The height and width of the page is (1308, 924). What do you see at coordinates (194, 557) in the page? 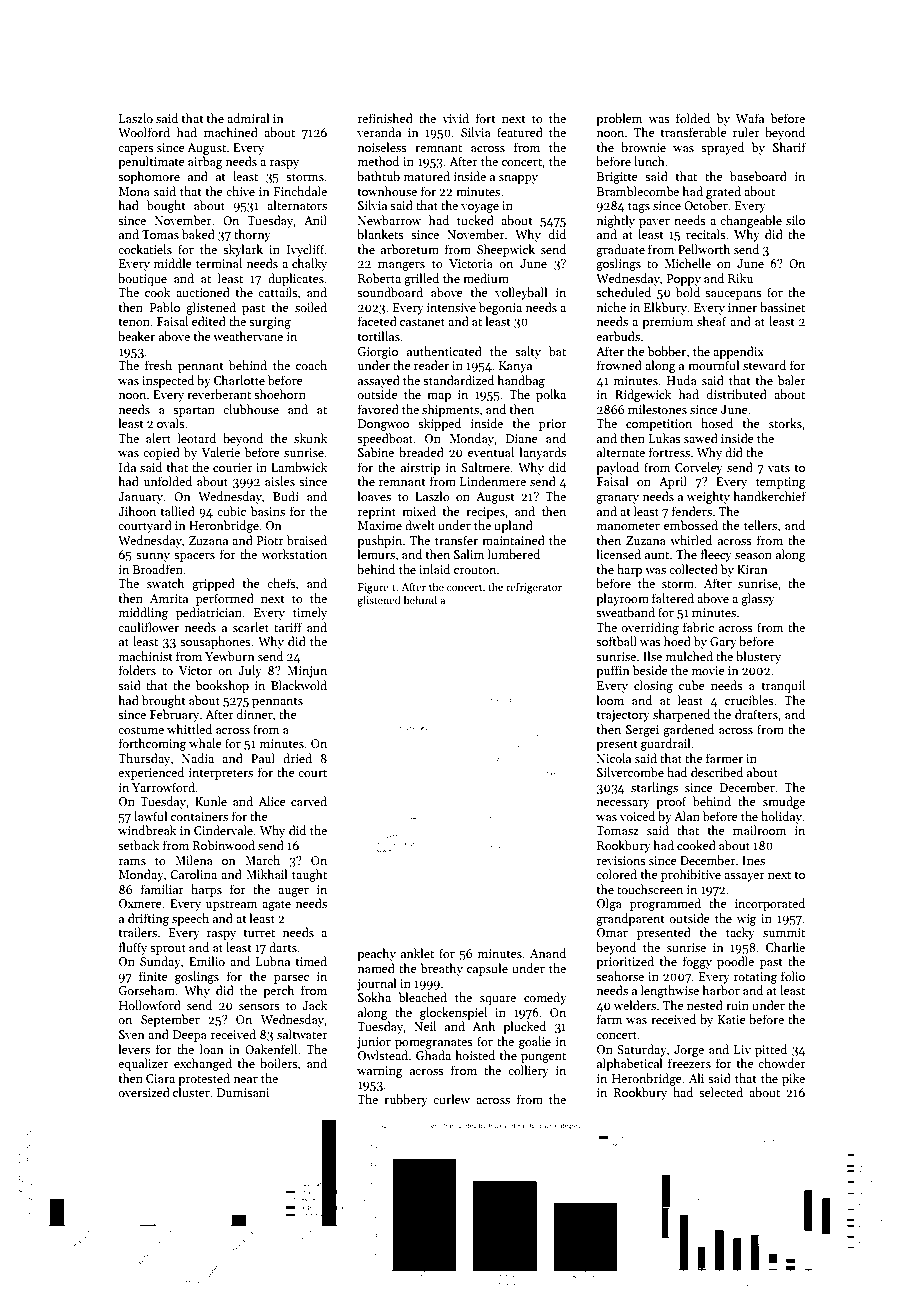
I see `spacers` at bounding box center [194, 557].
